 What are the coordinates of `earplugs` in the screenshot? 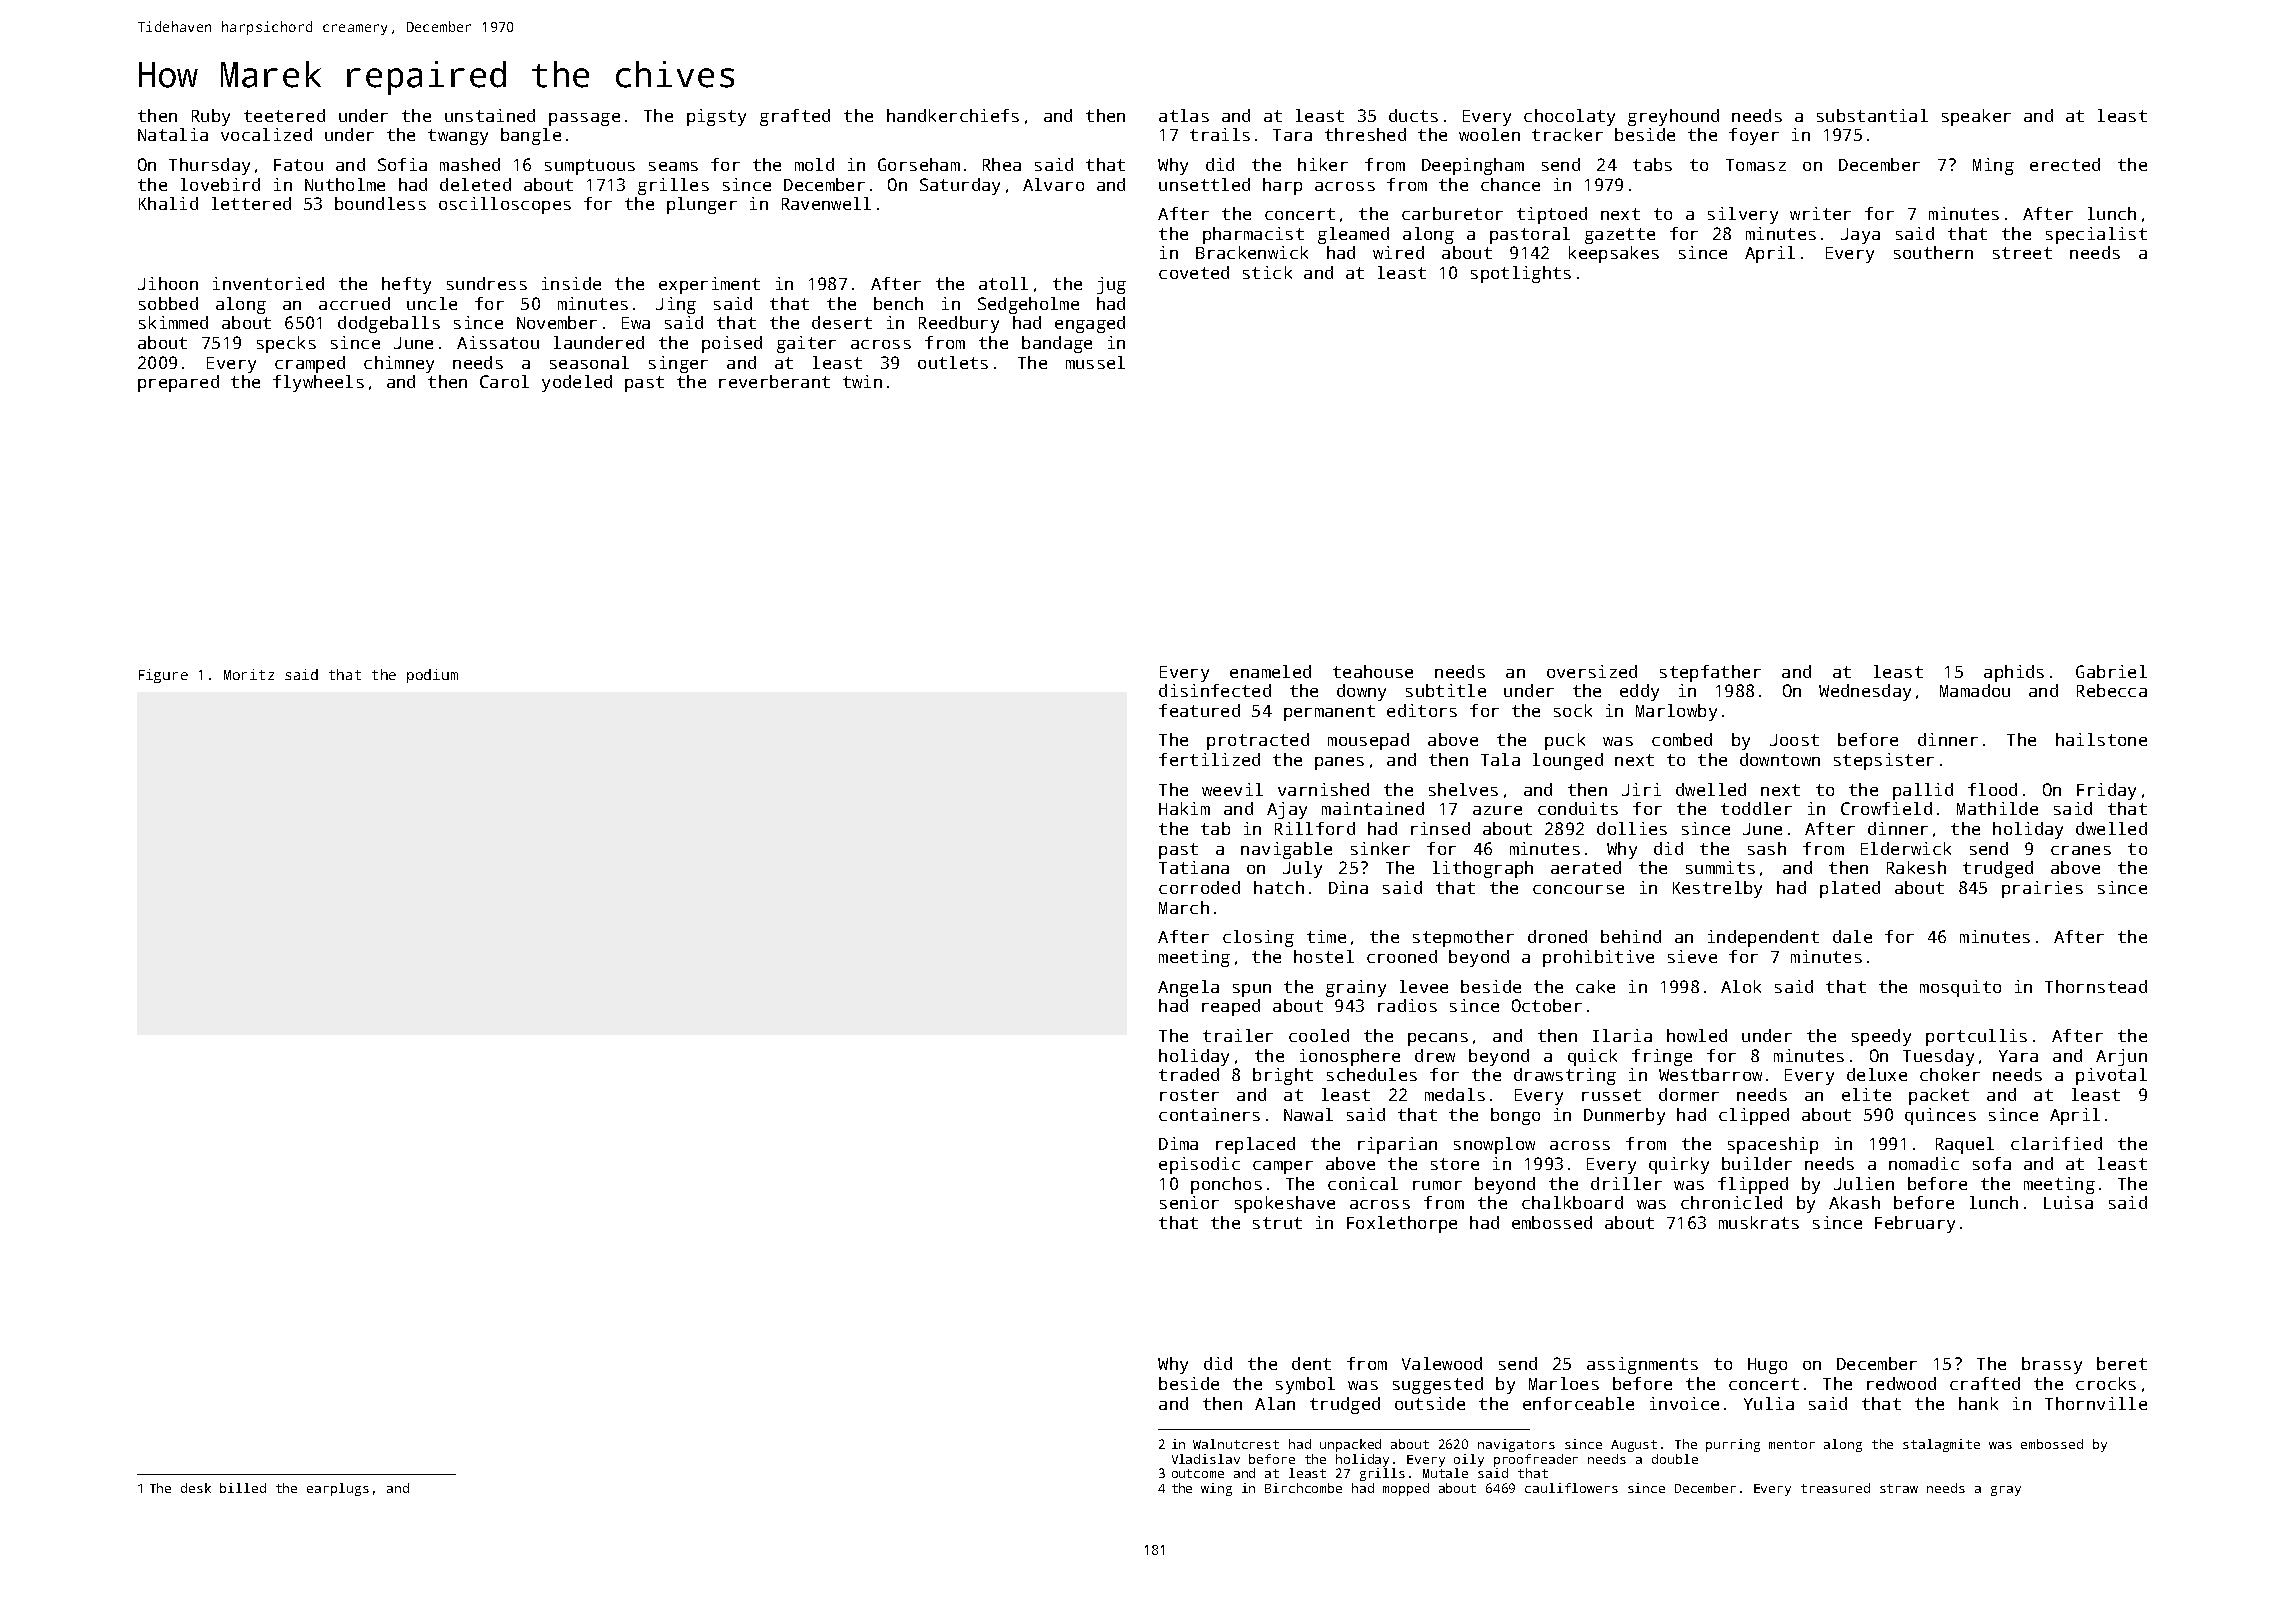 It's located at (338, 1489).
